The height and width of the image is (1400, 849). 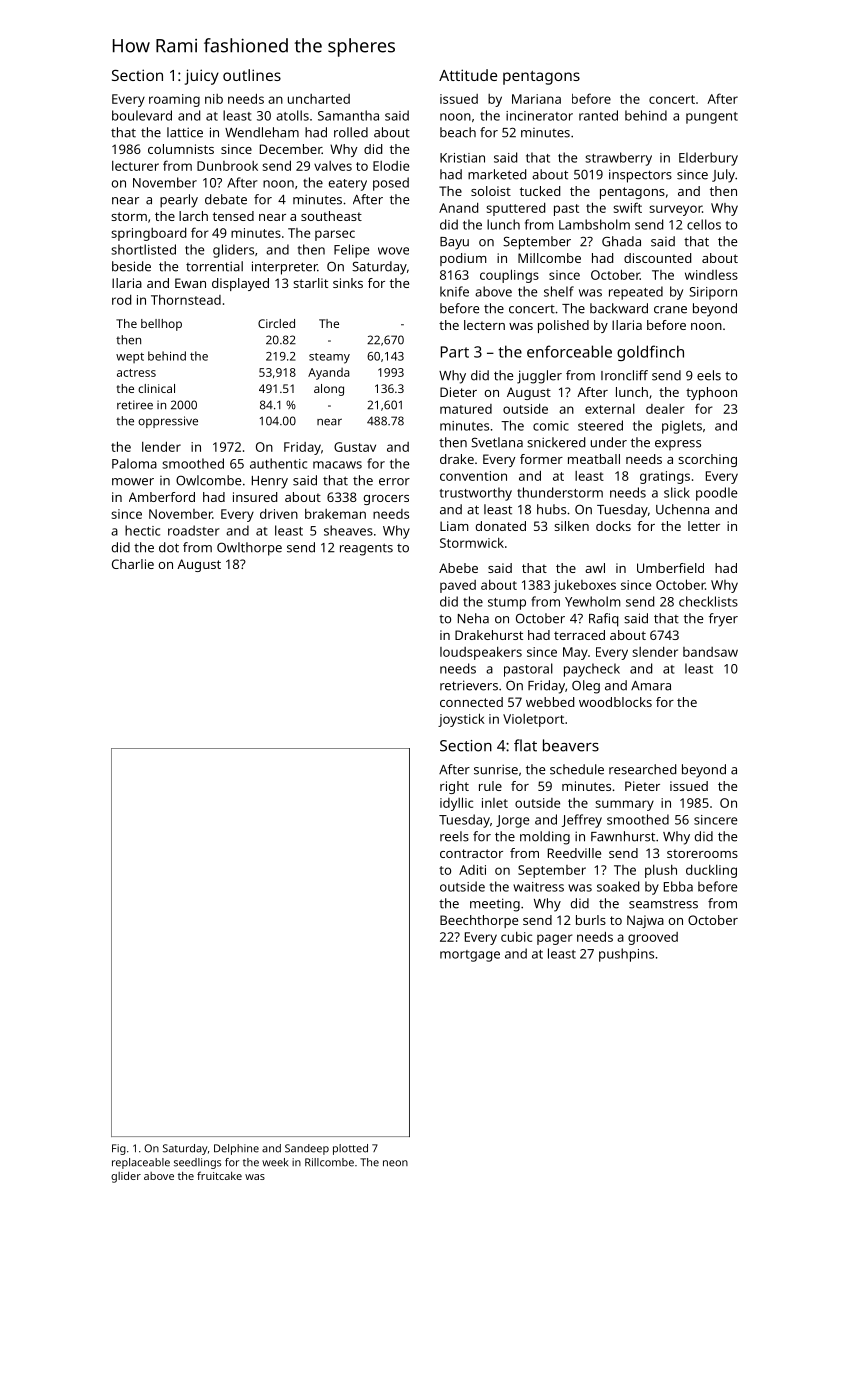 I want to click on Ebba, so click(x=678, y=886).
